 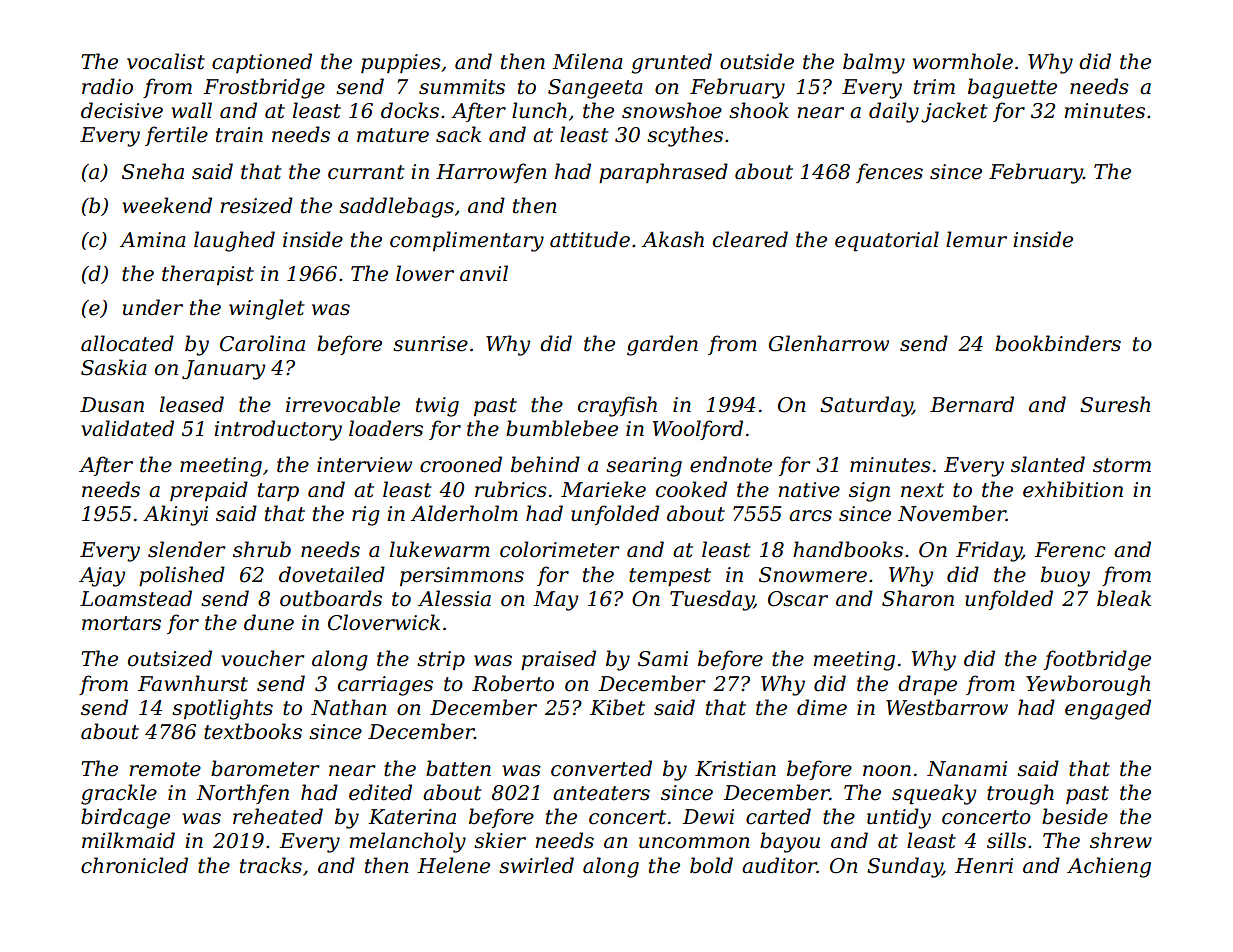 What do you see at coordinates (269, 622) in the image?
I see `dune` at bounding box center [269, 622].
